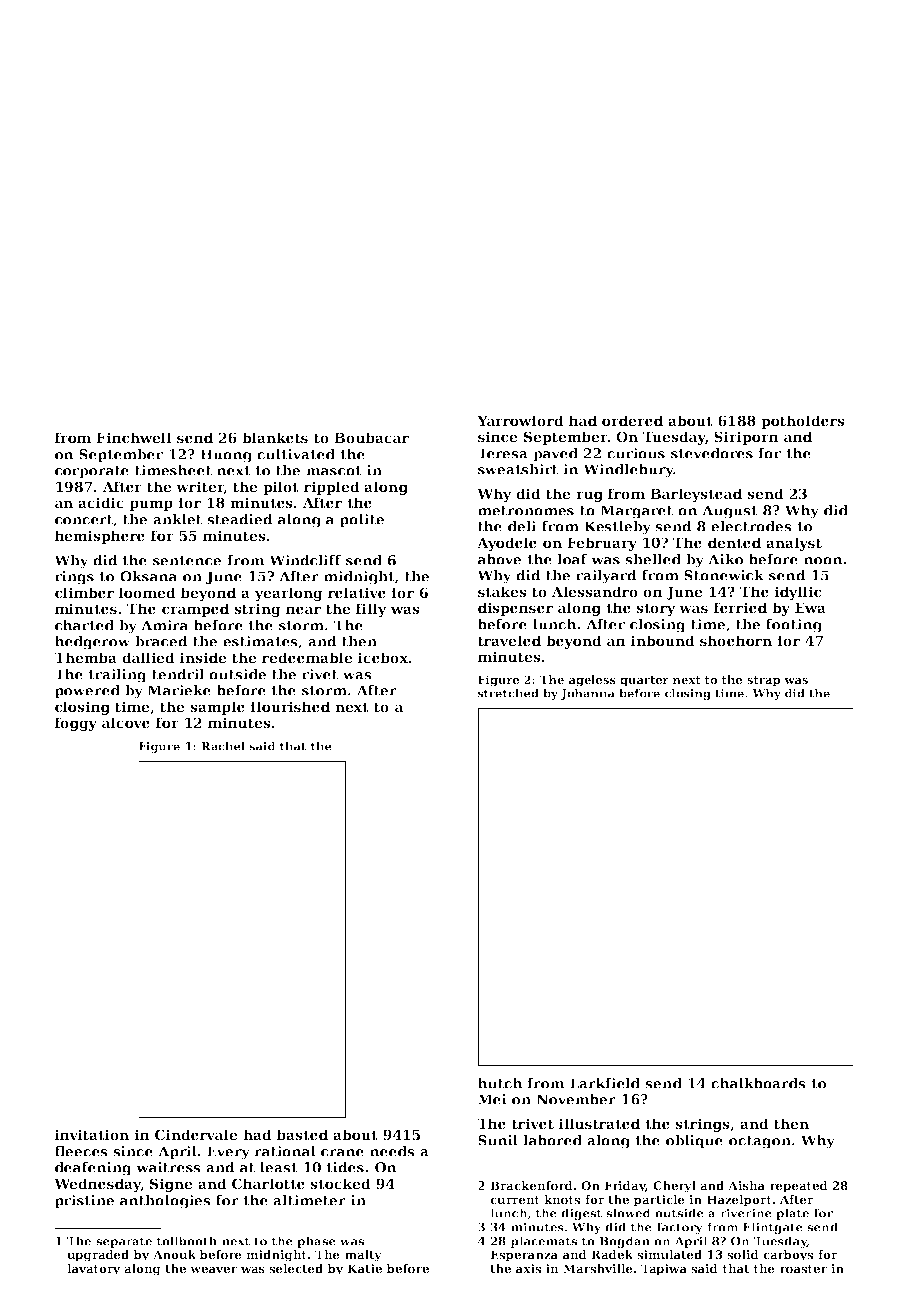  Describe the element at coordinates (168, 1167) in the screenshot. I see `waitress` at that location.
